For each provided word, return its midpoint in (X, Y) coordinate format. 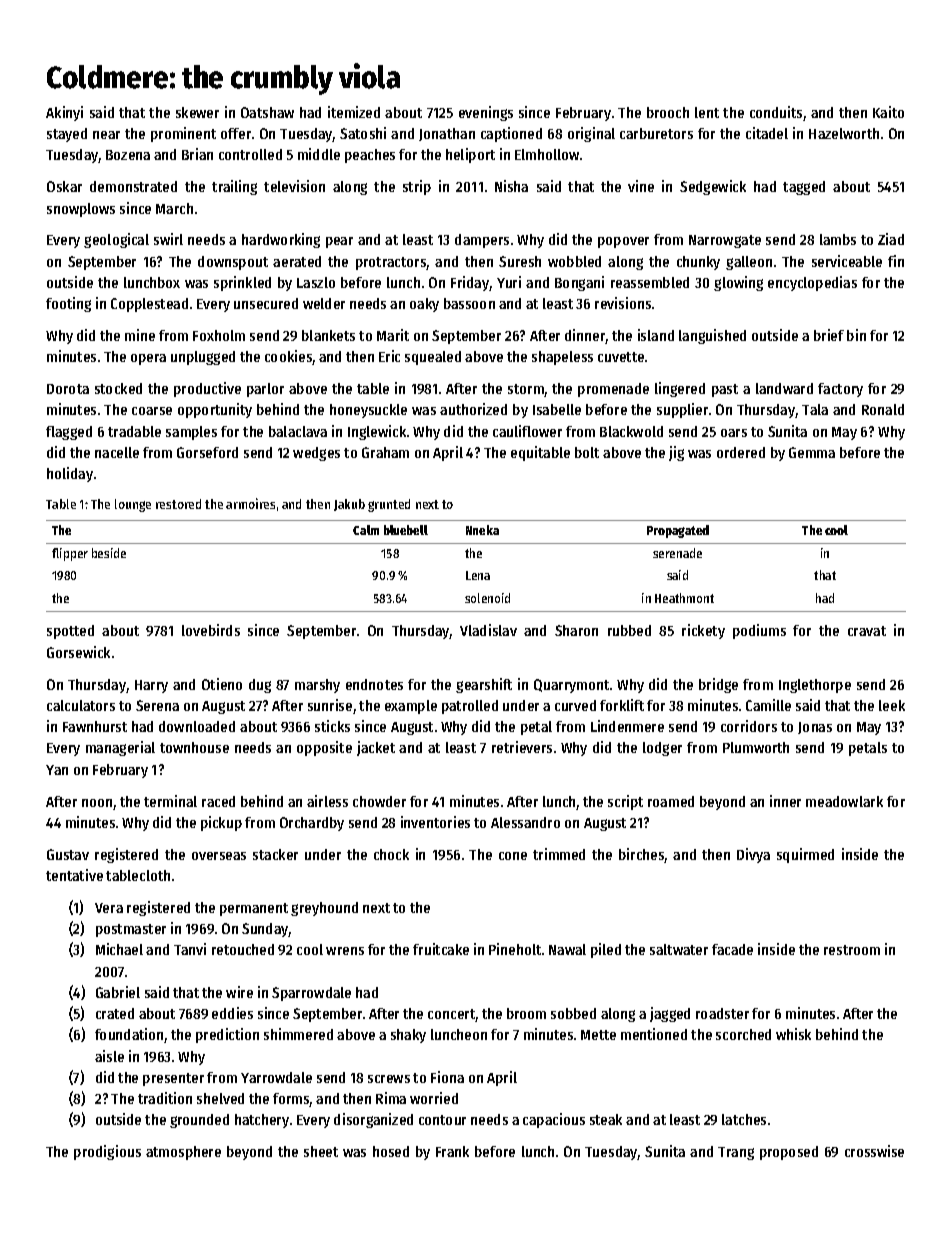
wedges (316, 454)
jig (676, 453)
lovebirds (211, 630)
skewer (197, 112)
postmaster (131, 930)
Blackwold (631, 431)
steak (606, 1119)
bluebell (406, 530)
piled (606, 950)
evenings (486, 113)
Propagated (678, 531)
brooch (668, 112)
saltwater (679, 949)
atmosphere (183, 1153)
